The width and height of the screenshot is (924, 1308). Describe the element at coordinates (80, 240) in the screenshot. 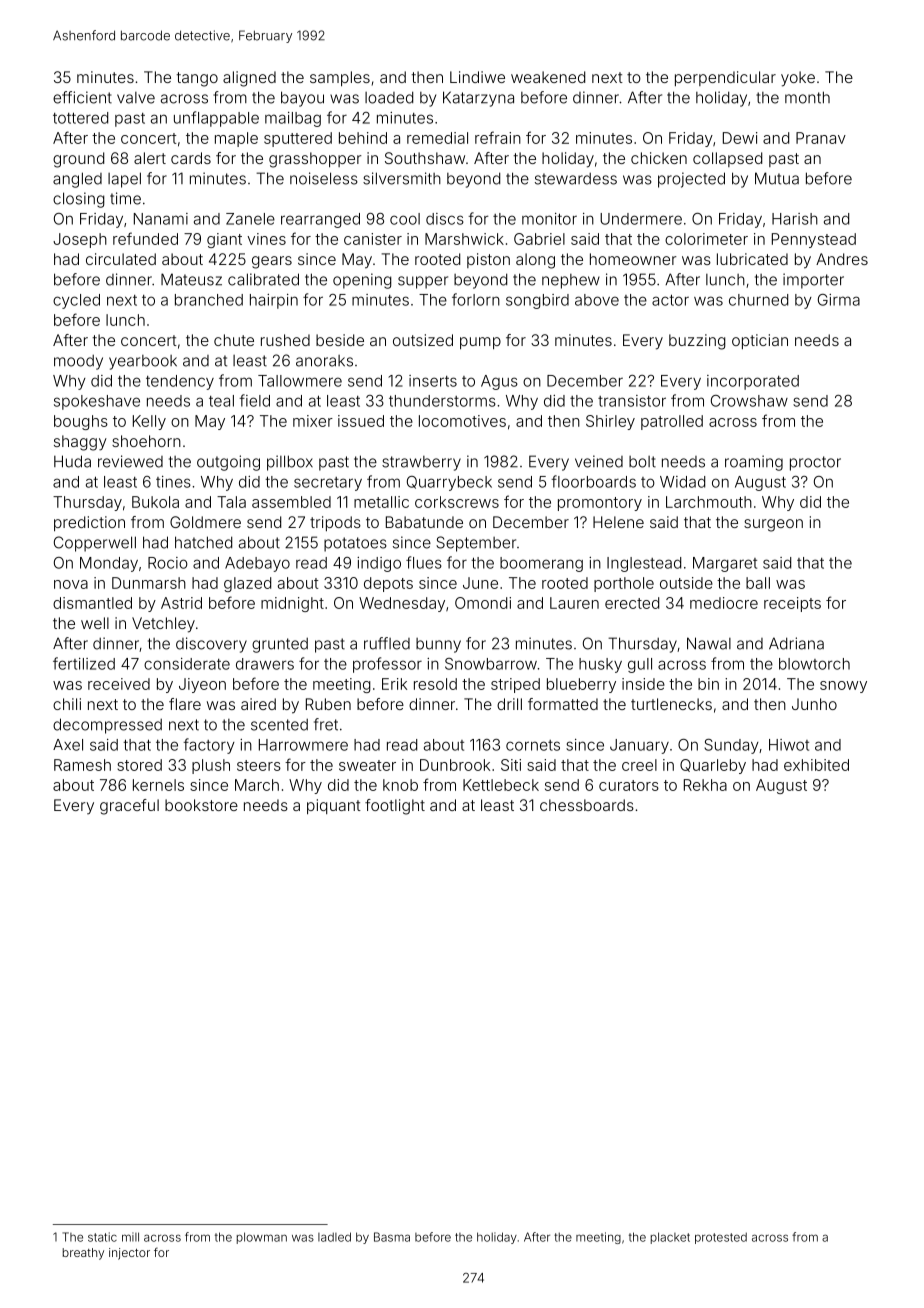

I see `Joseph` at that location.
